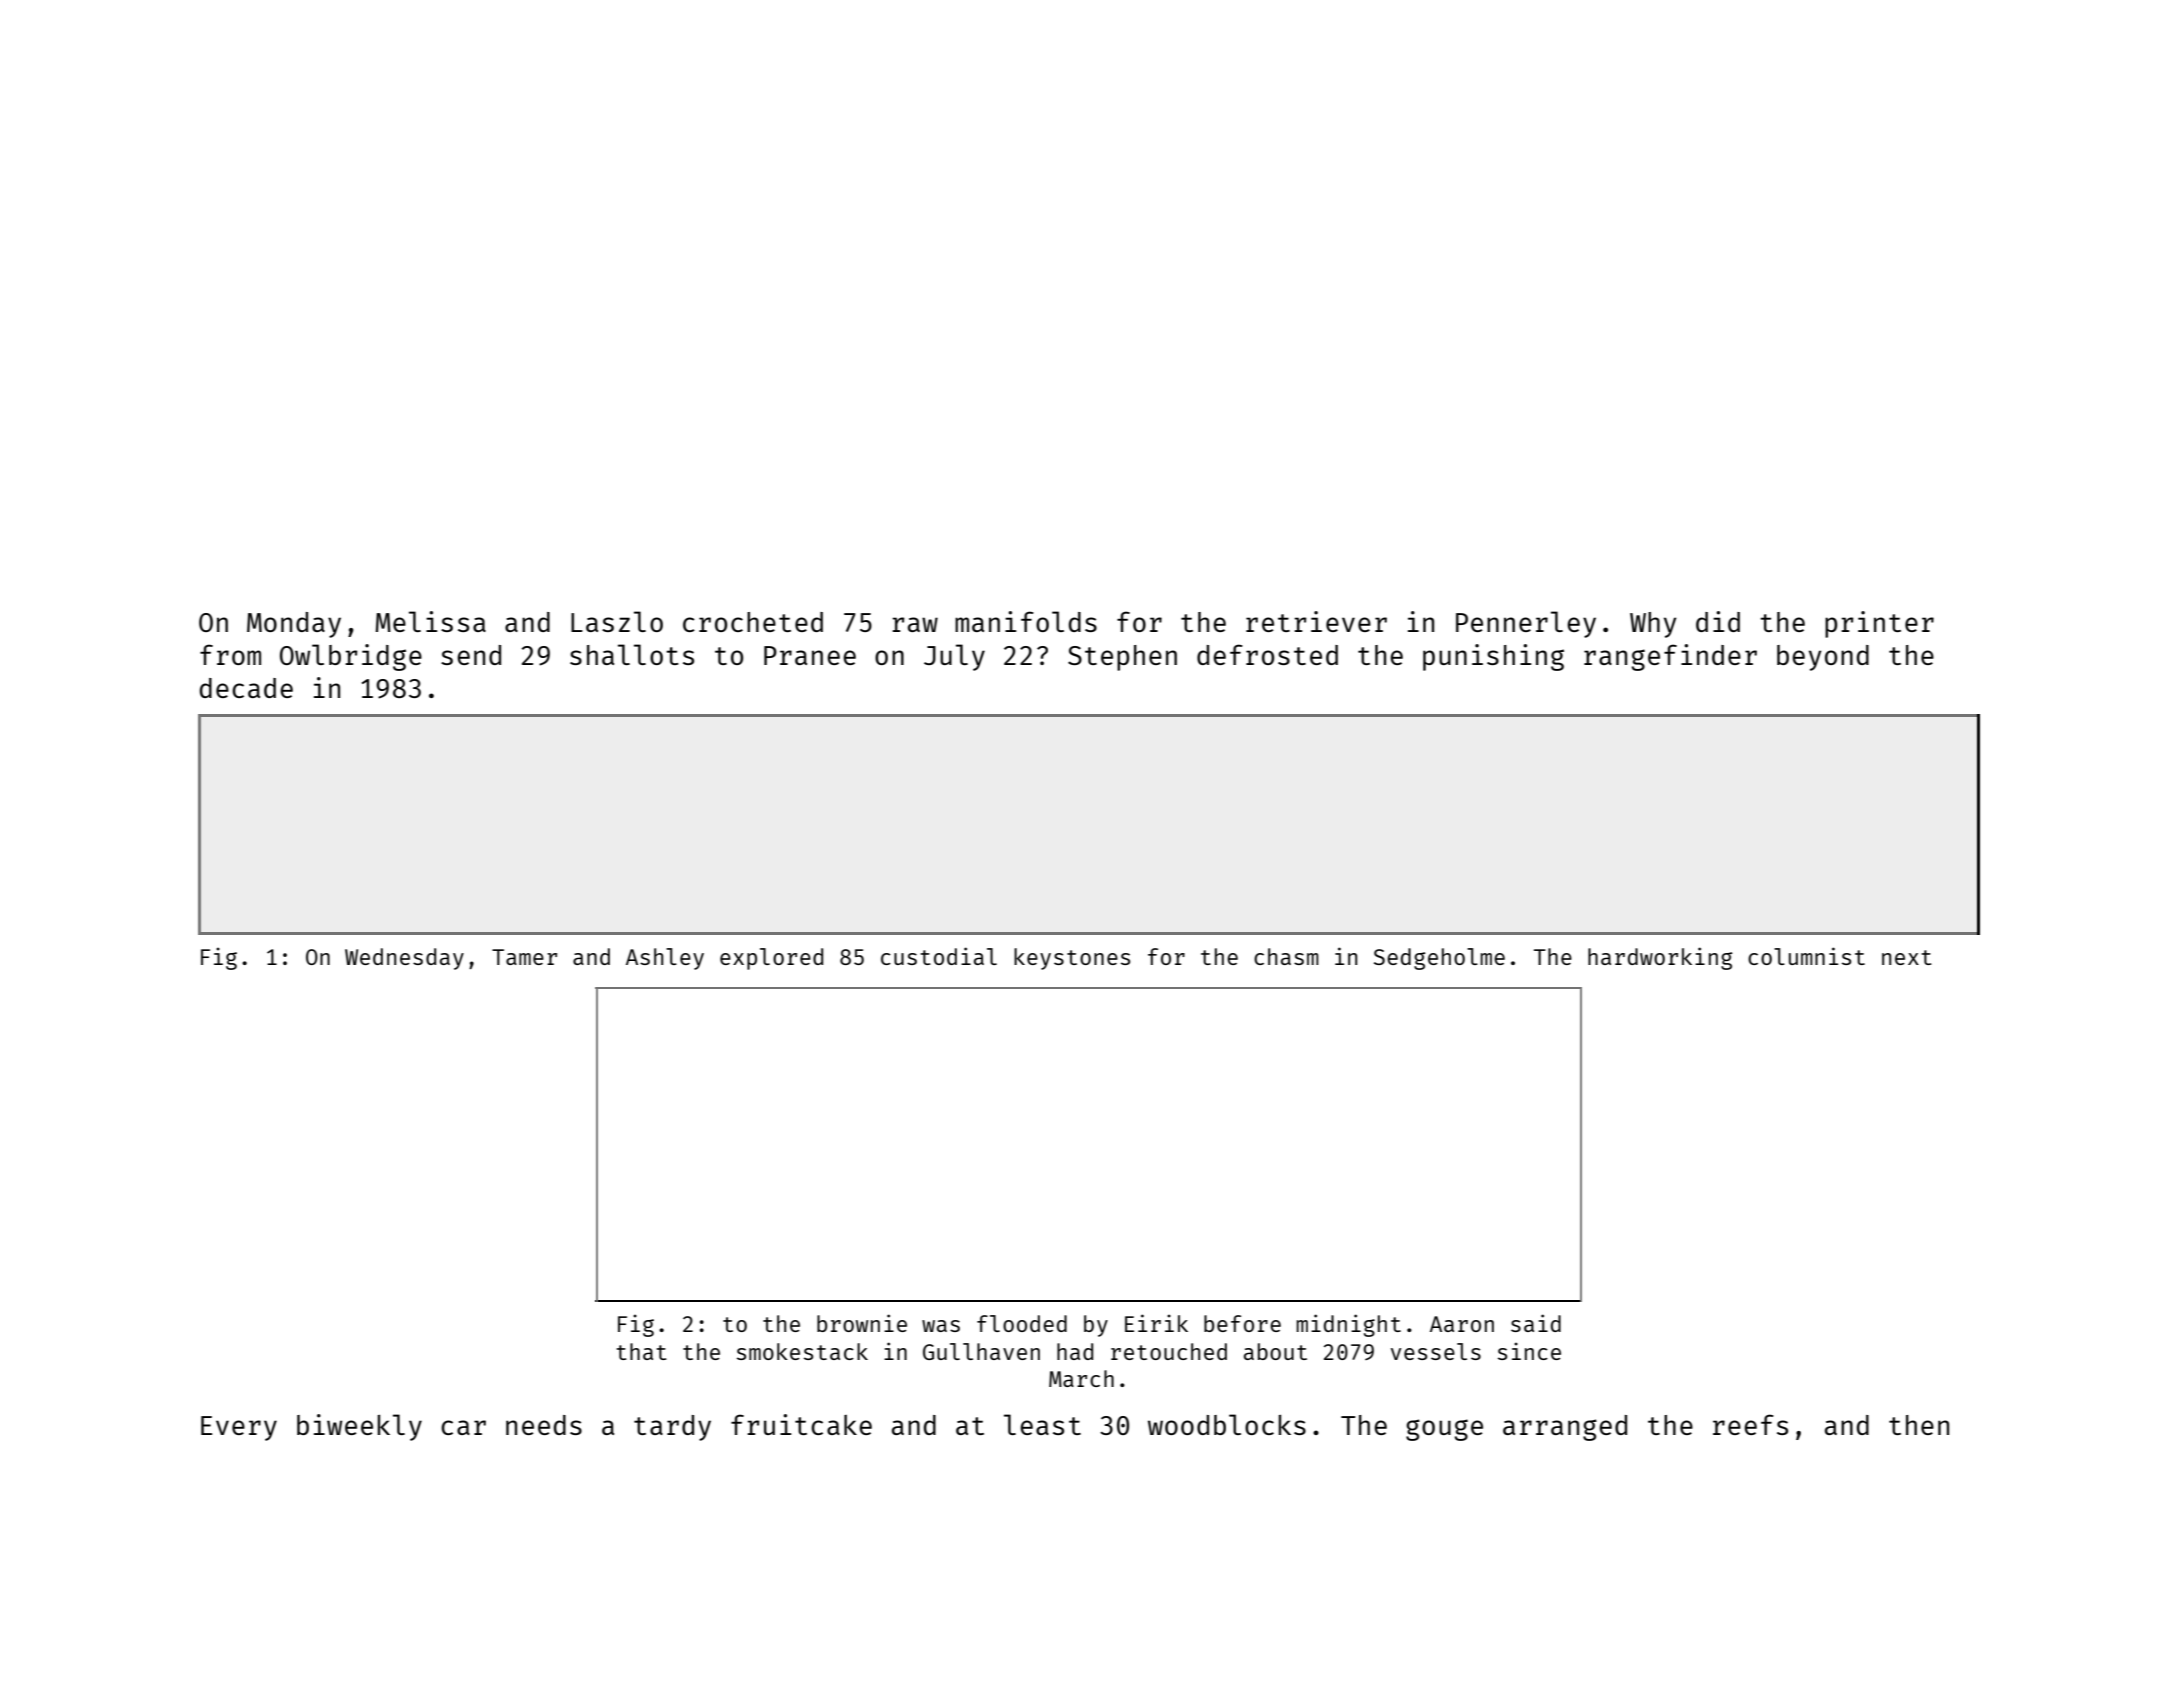 This image has width=2178, height=1683. I want to click on Owlbridge, so click(351, 657).
